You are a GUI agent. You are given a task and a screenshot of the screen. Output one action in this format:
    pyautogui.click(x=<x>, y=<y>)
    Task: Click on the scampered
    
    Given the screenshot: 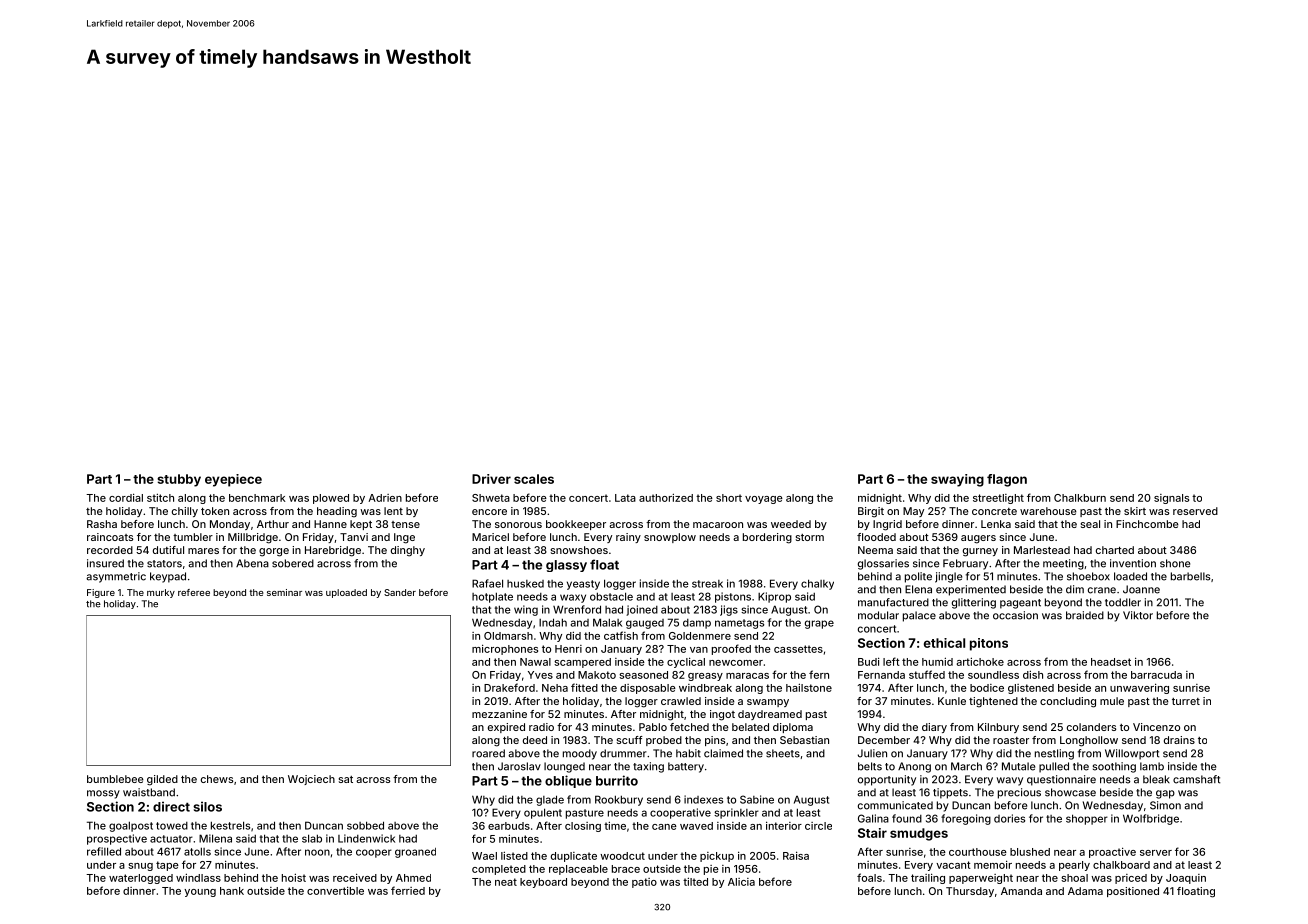 What is the action you would take?
    pyautogui.click(x=582, y=663)
